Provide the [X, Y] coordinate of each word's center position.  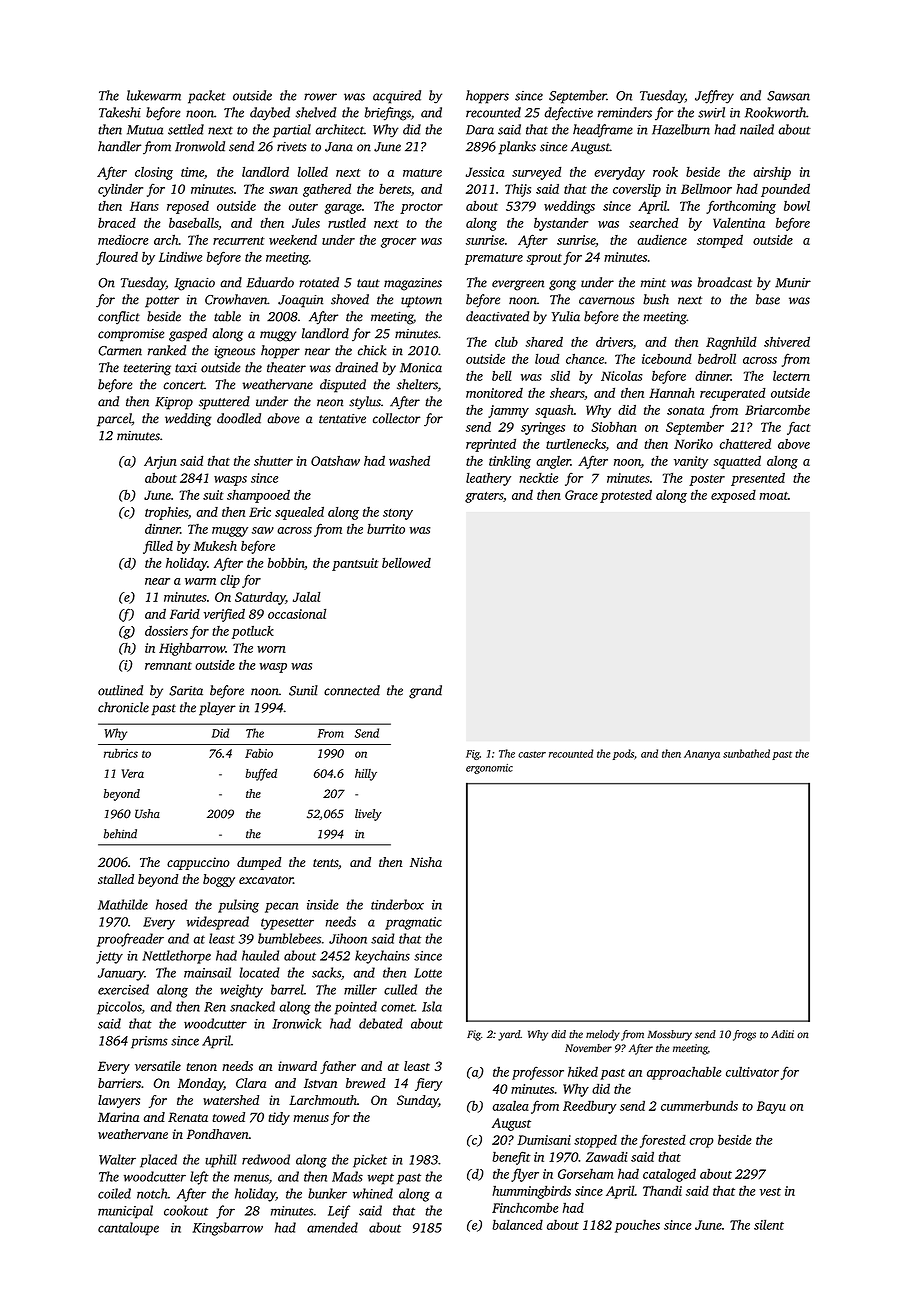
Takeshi [120, 112]
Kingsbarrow [227, 1229]
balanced [517, 1224]
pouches [637, 1226]
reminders [624, 112]
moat [774, 496]
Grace [581, 495]
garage [343, 209]
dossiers [166, 631]
